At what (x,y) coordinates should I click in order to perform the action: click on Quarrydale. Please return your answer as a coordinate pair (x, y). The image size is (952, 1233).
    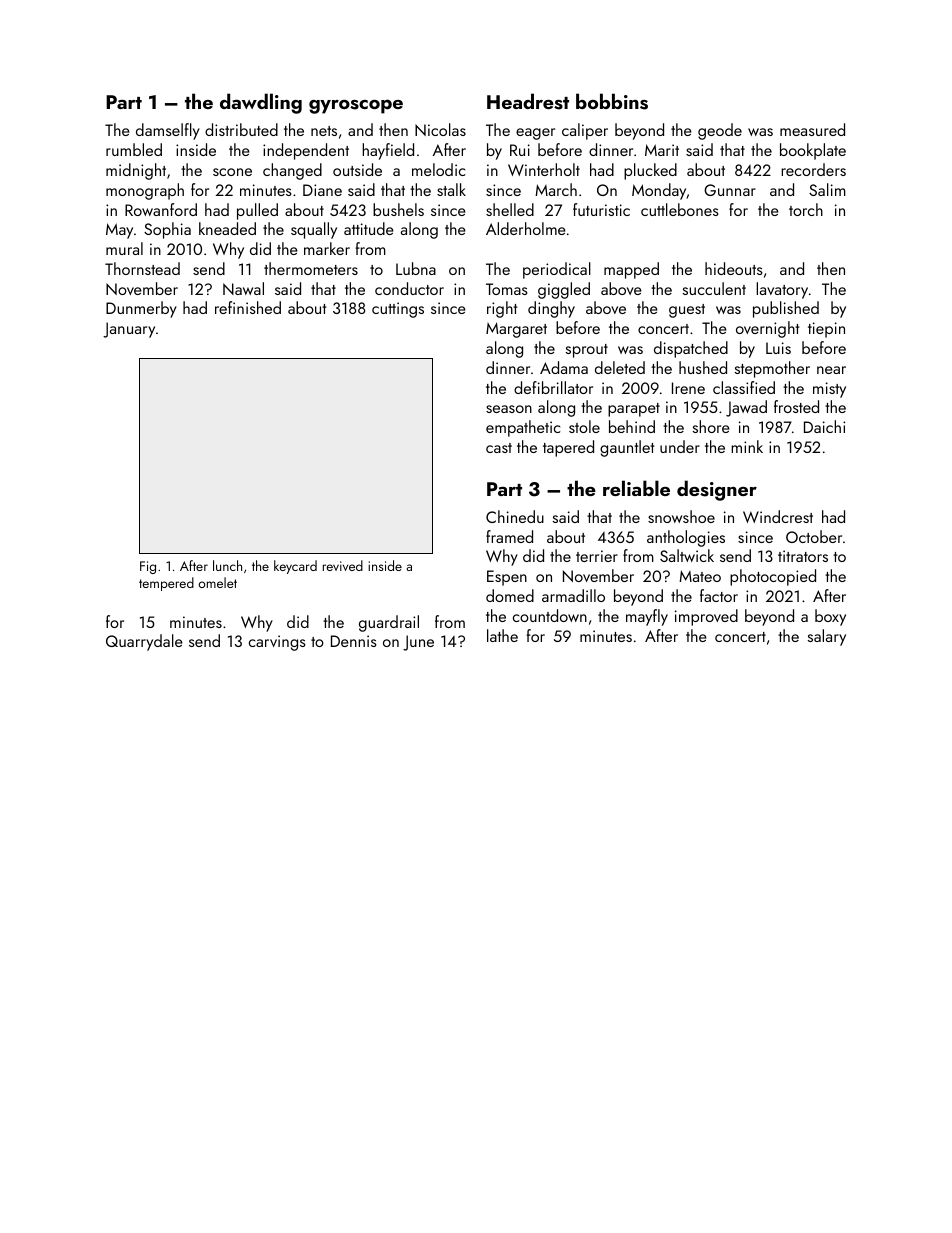
    Looking at the image, I should click on (144, 642).
